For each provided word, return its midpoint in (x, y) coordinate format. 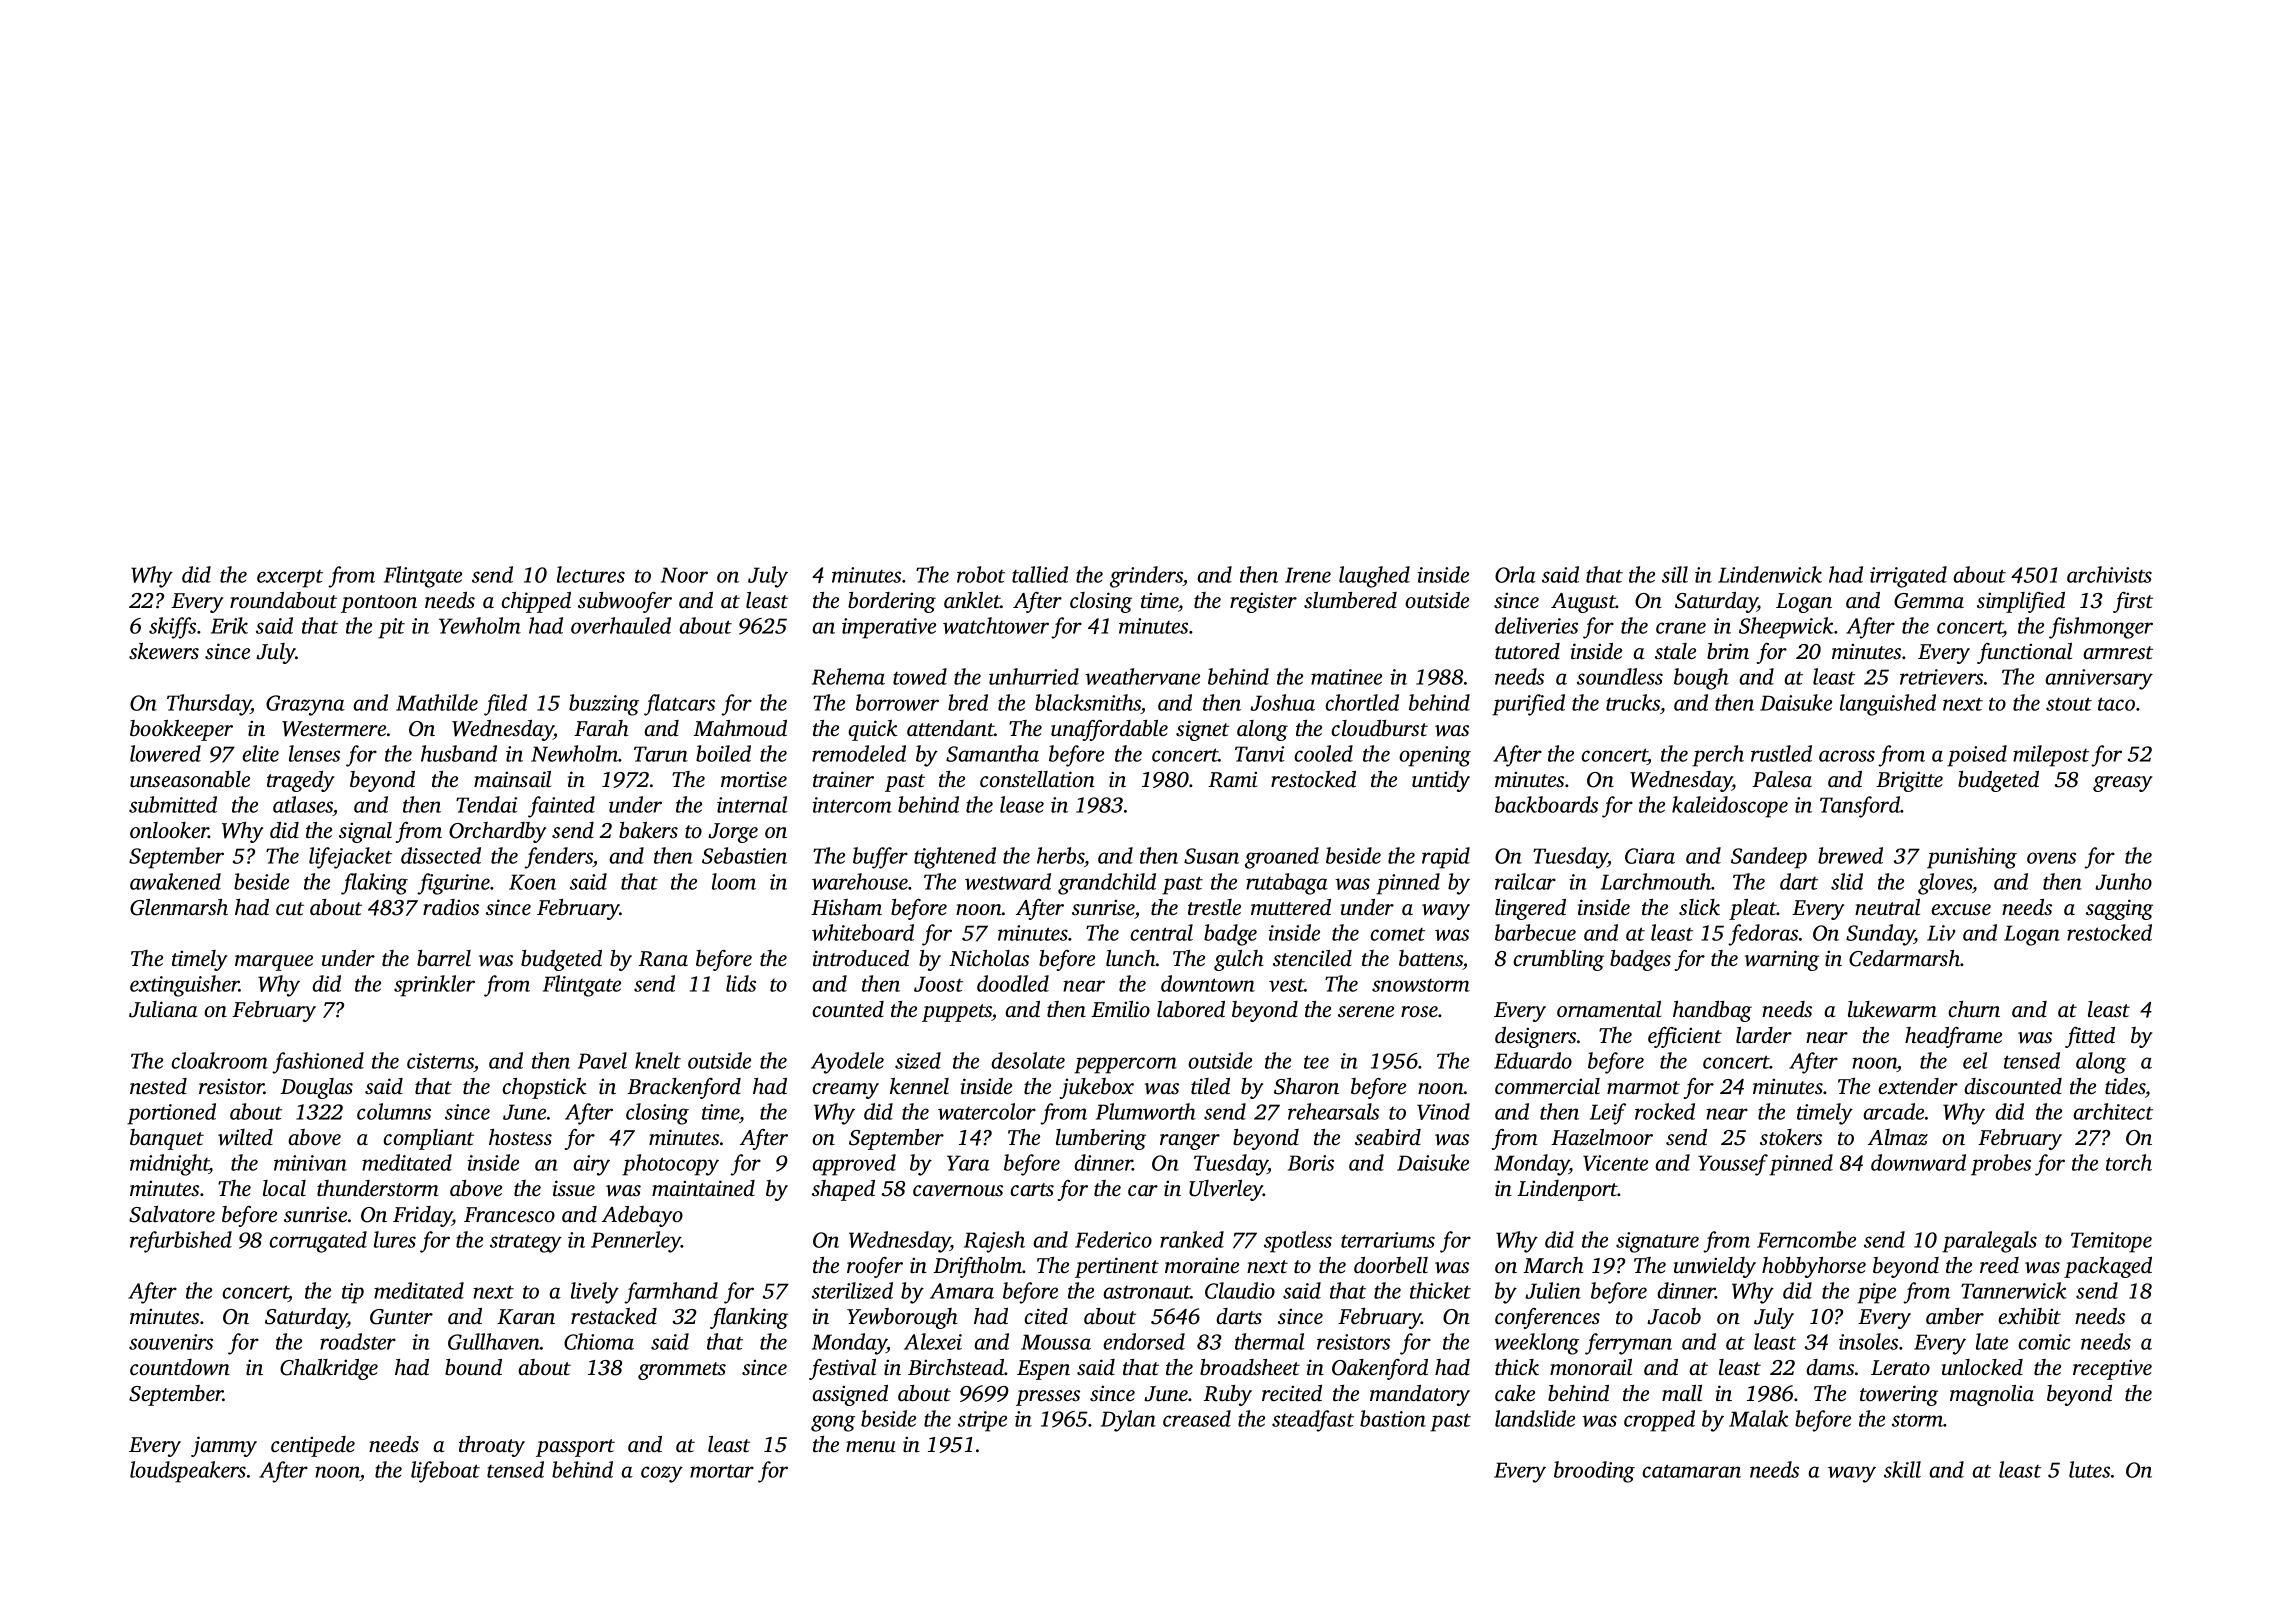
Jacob (1674, 1316)
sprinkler (434, 986)
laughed (1374, 577)
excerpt (290, 579)
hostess (520, 1137)
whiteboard (863, 932)
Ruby (1227, 1395)
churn (1974, 1009)
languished (1888, 705)
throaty (492, 1446)
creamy (845, 1091)
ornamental (1609, 1009)
